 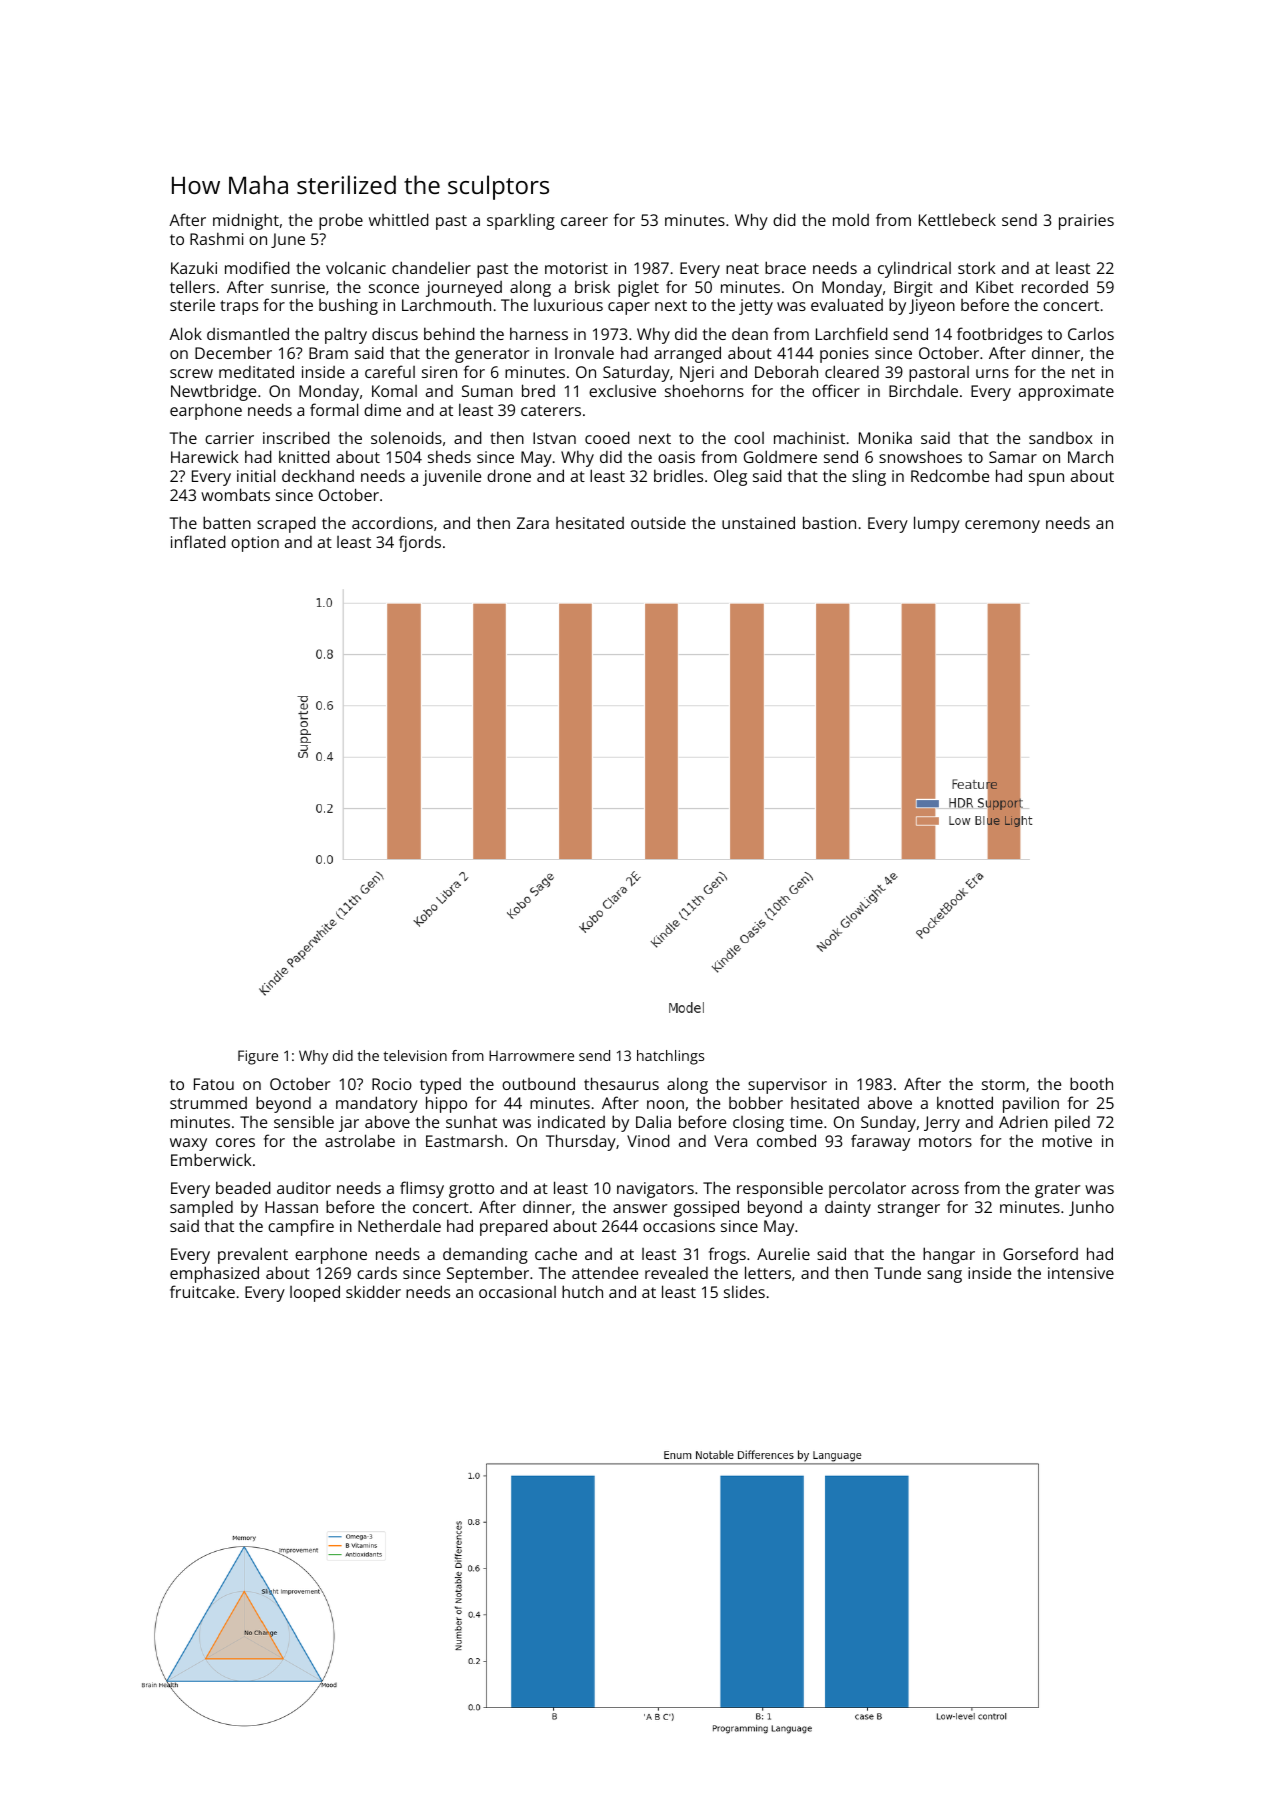 What do you see at coordinates (356, 267) in the document?
I see `volcanic` at bounding box center [356, 267].
